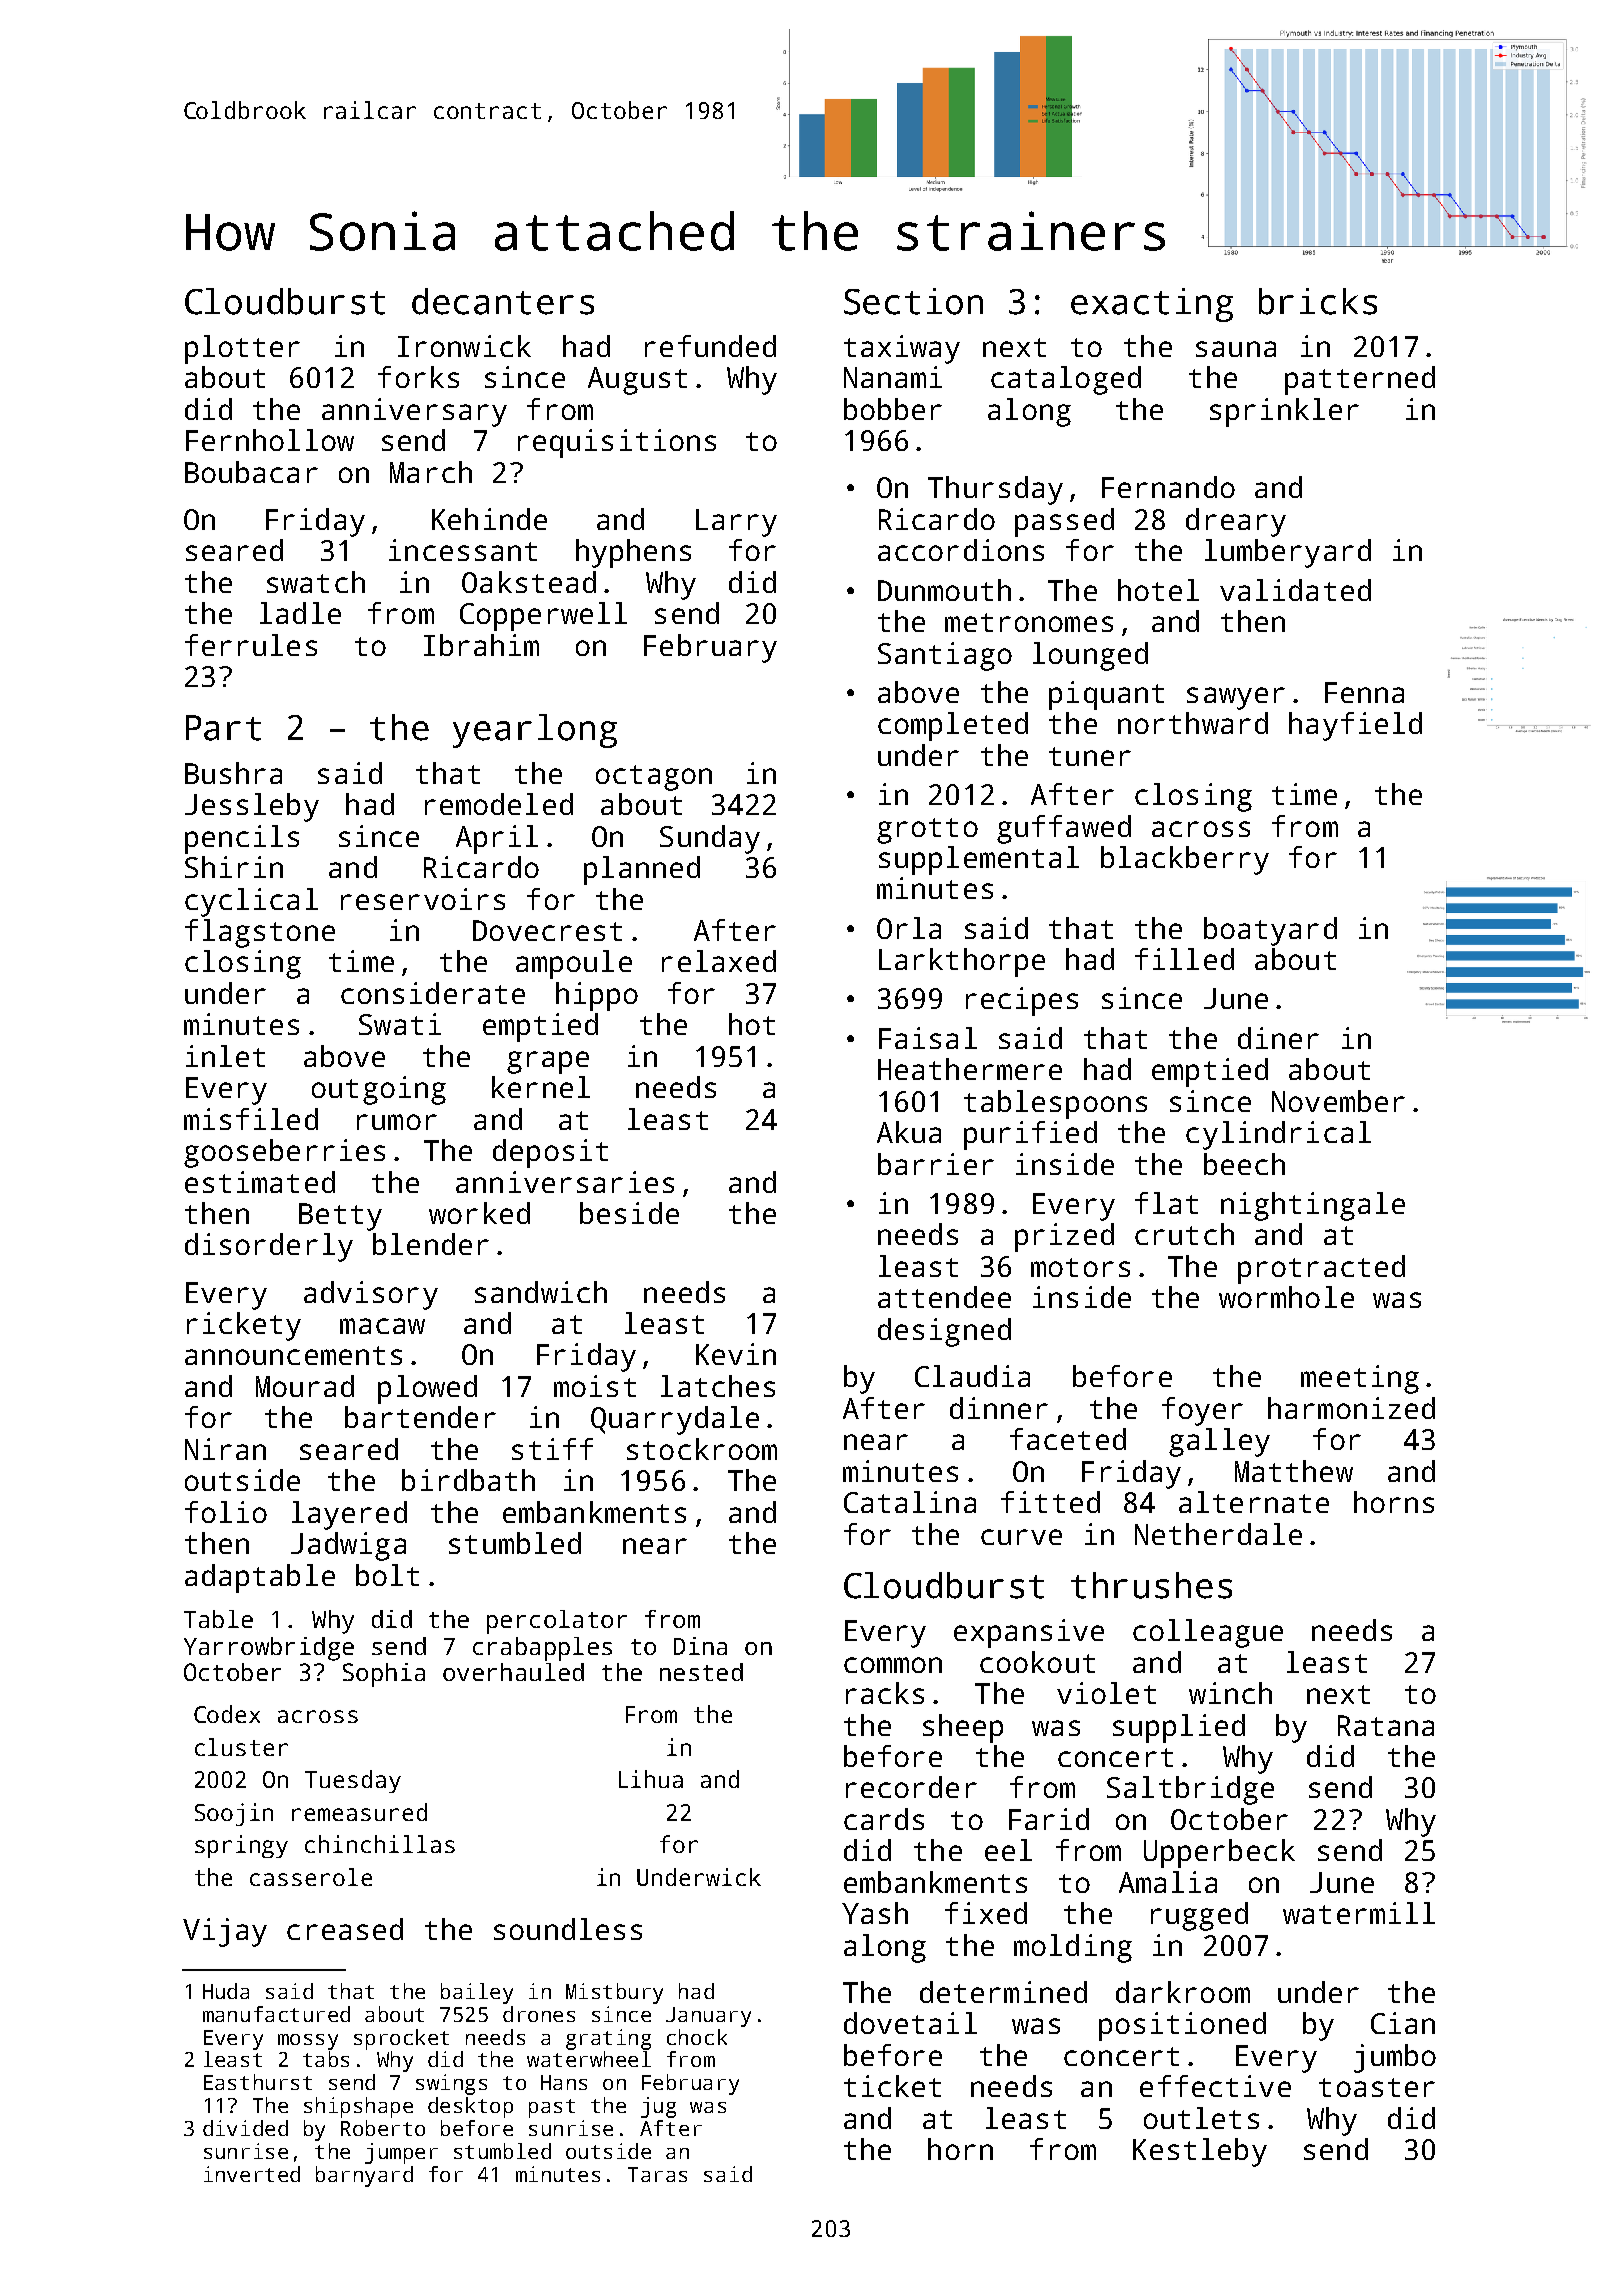 The height and width of the page is (2292, 1620). Describe the element at coordinates (481, 645) in the page. I see `Ibrahim` at that location.
